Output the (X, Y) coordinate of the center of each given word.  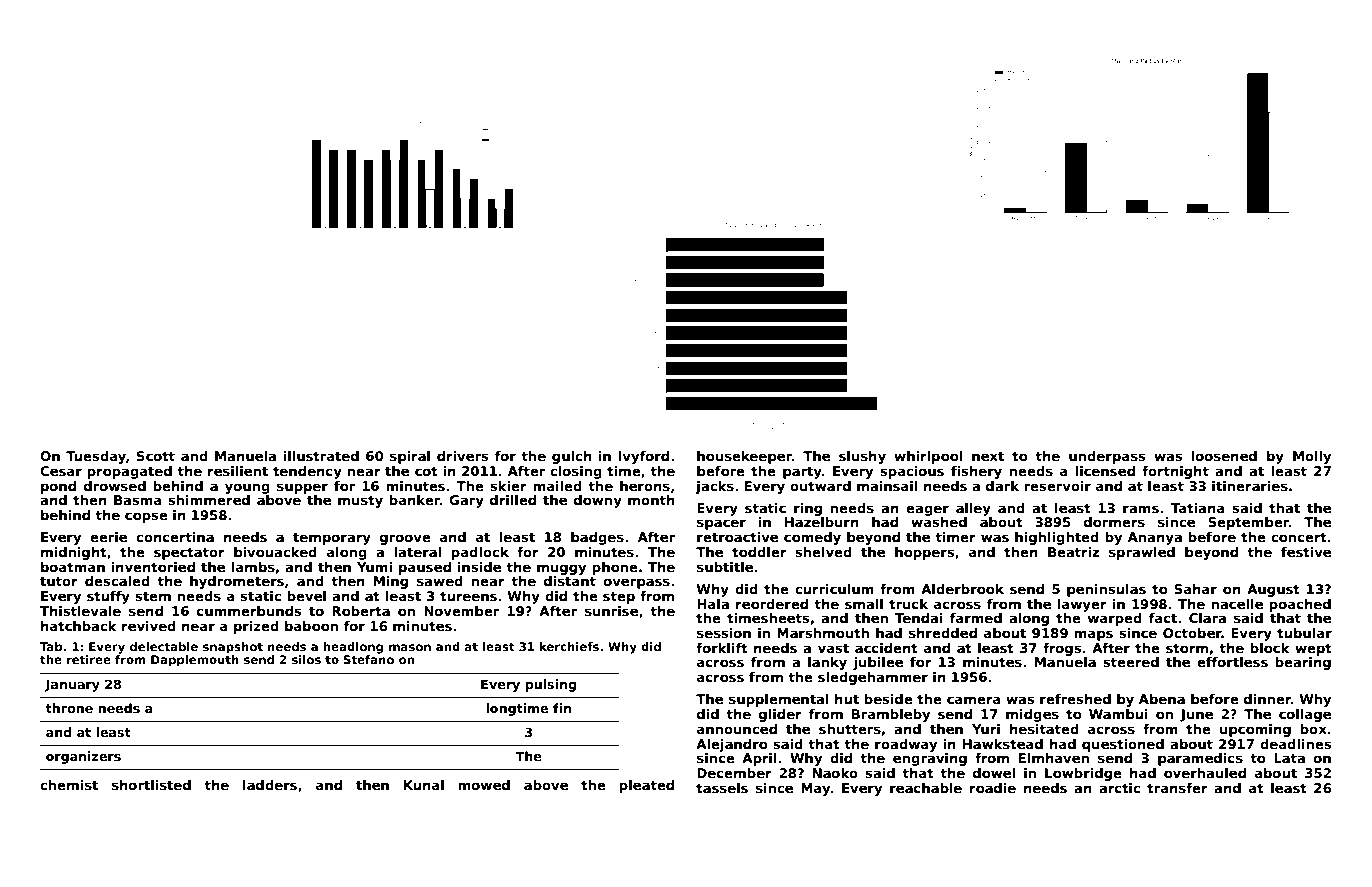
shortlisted (151, 785)
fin (562, 708)
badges (597, 538)
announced (737, 729)
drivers (463, 456)
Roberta (361, 611)
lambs (253, 567)
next (988, 456)
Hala (713, 604)
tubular (1304, 633)
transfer (1177, 788)
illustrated (321, 456)
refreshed (1075, 699)
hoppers (925, 553)
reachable (926, 788)
